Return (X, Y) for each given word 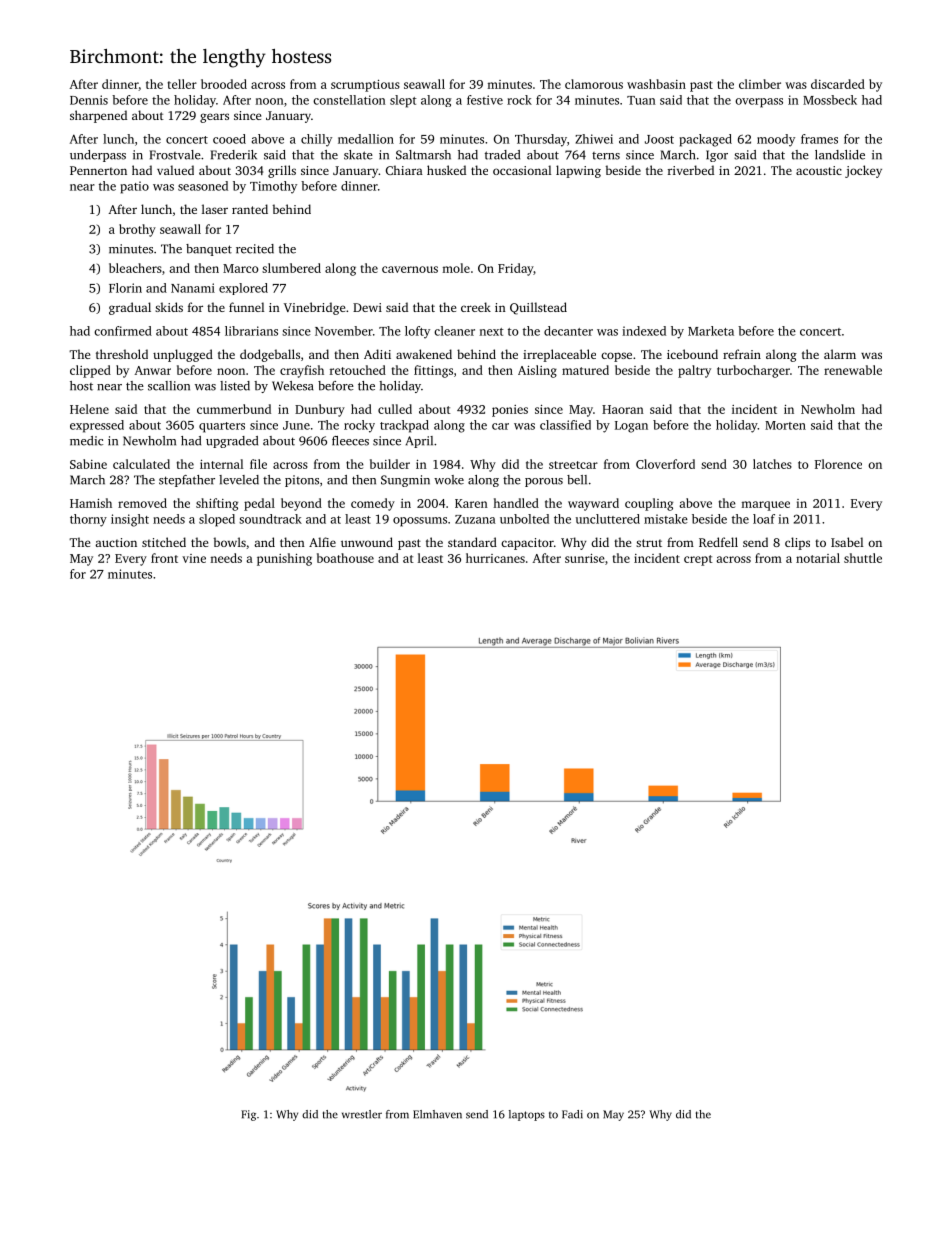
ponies (510, 411)
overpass (759, 103)
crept (698, 560)
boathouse (345, 558)
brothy (137, 230)
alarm (840, 354)
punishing (284, 559)
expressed (97, 426)
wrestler (362, 1114)
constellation (349, 100)
